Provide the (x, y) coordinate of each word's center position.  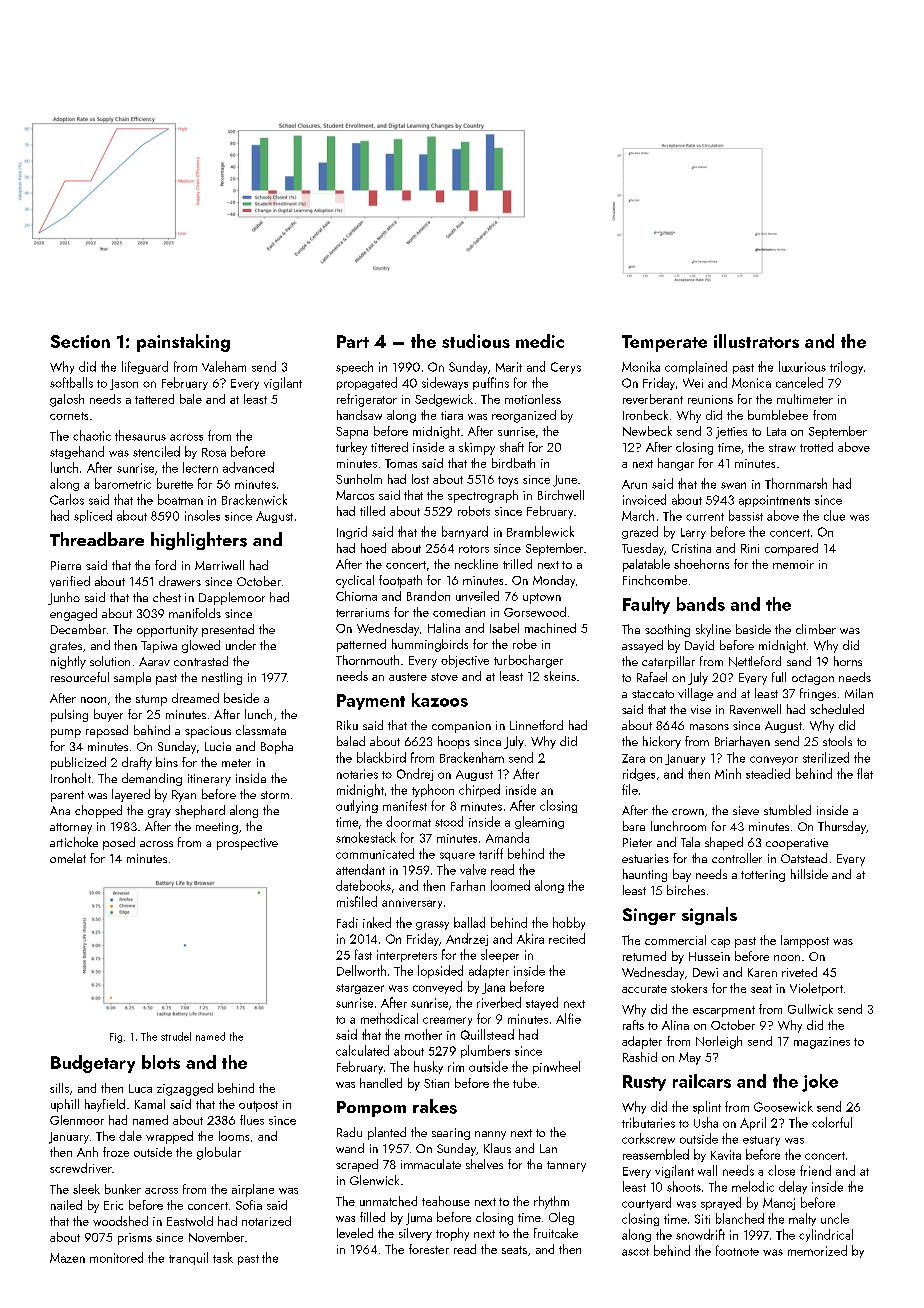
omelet (68, 858)
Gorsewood (535, 612)
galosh (67, 400)
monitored (116, 1257)
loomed (510, 885)
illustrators (756, 341)
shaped (724, 843)
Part (353, 341)
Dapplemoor (232, 598)
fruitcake (556, 1233)
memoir (793, 564)
